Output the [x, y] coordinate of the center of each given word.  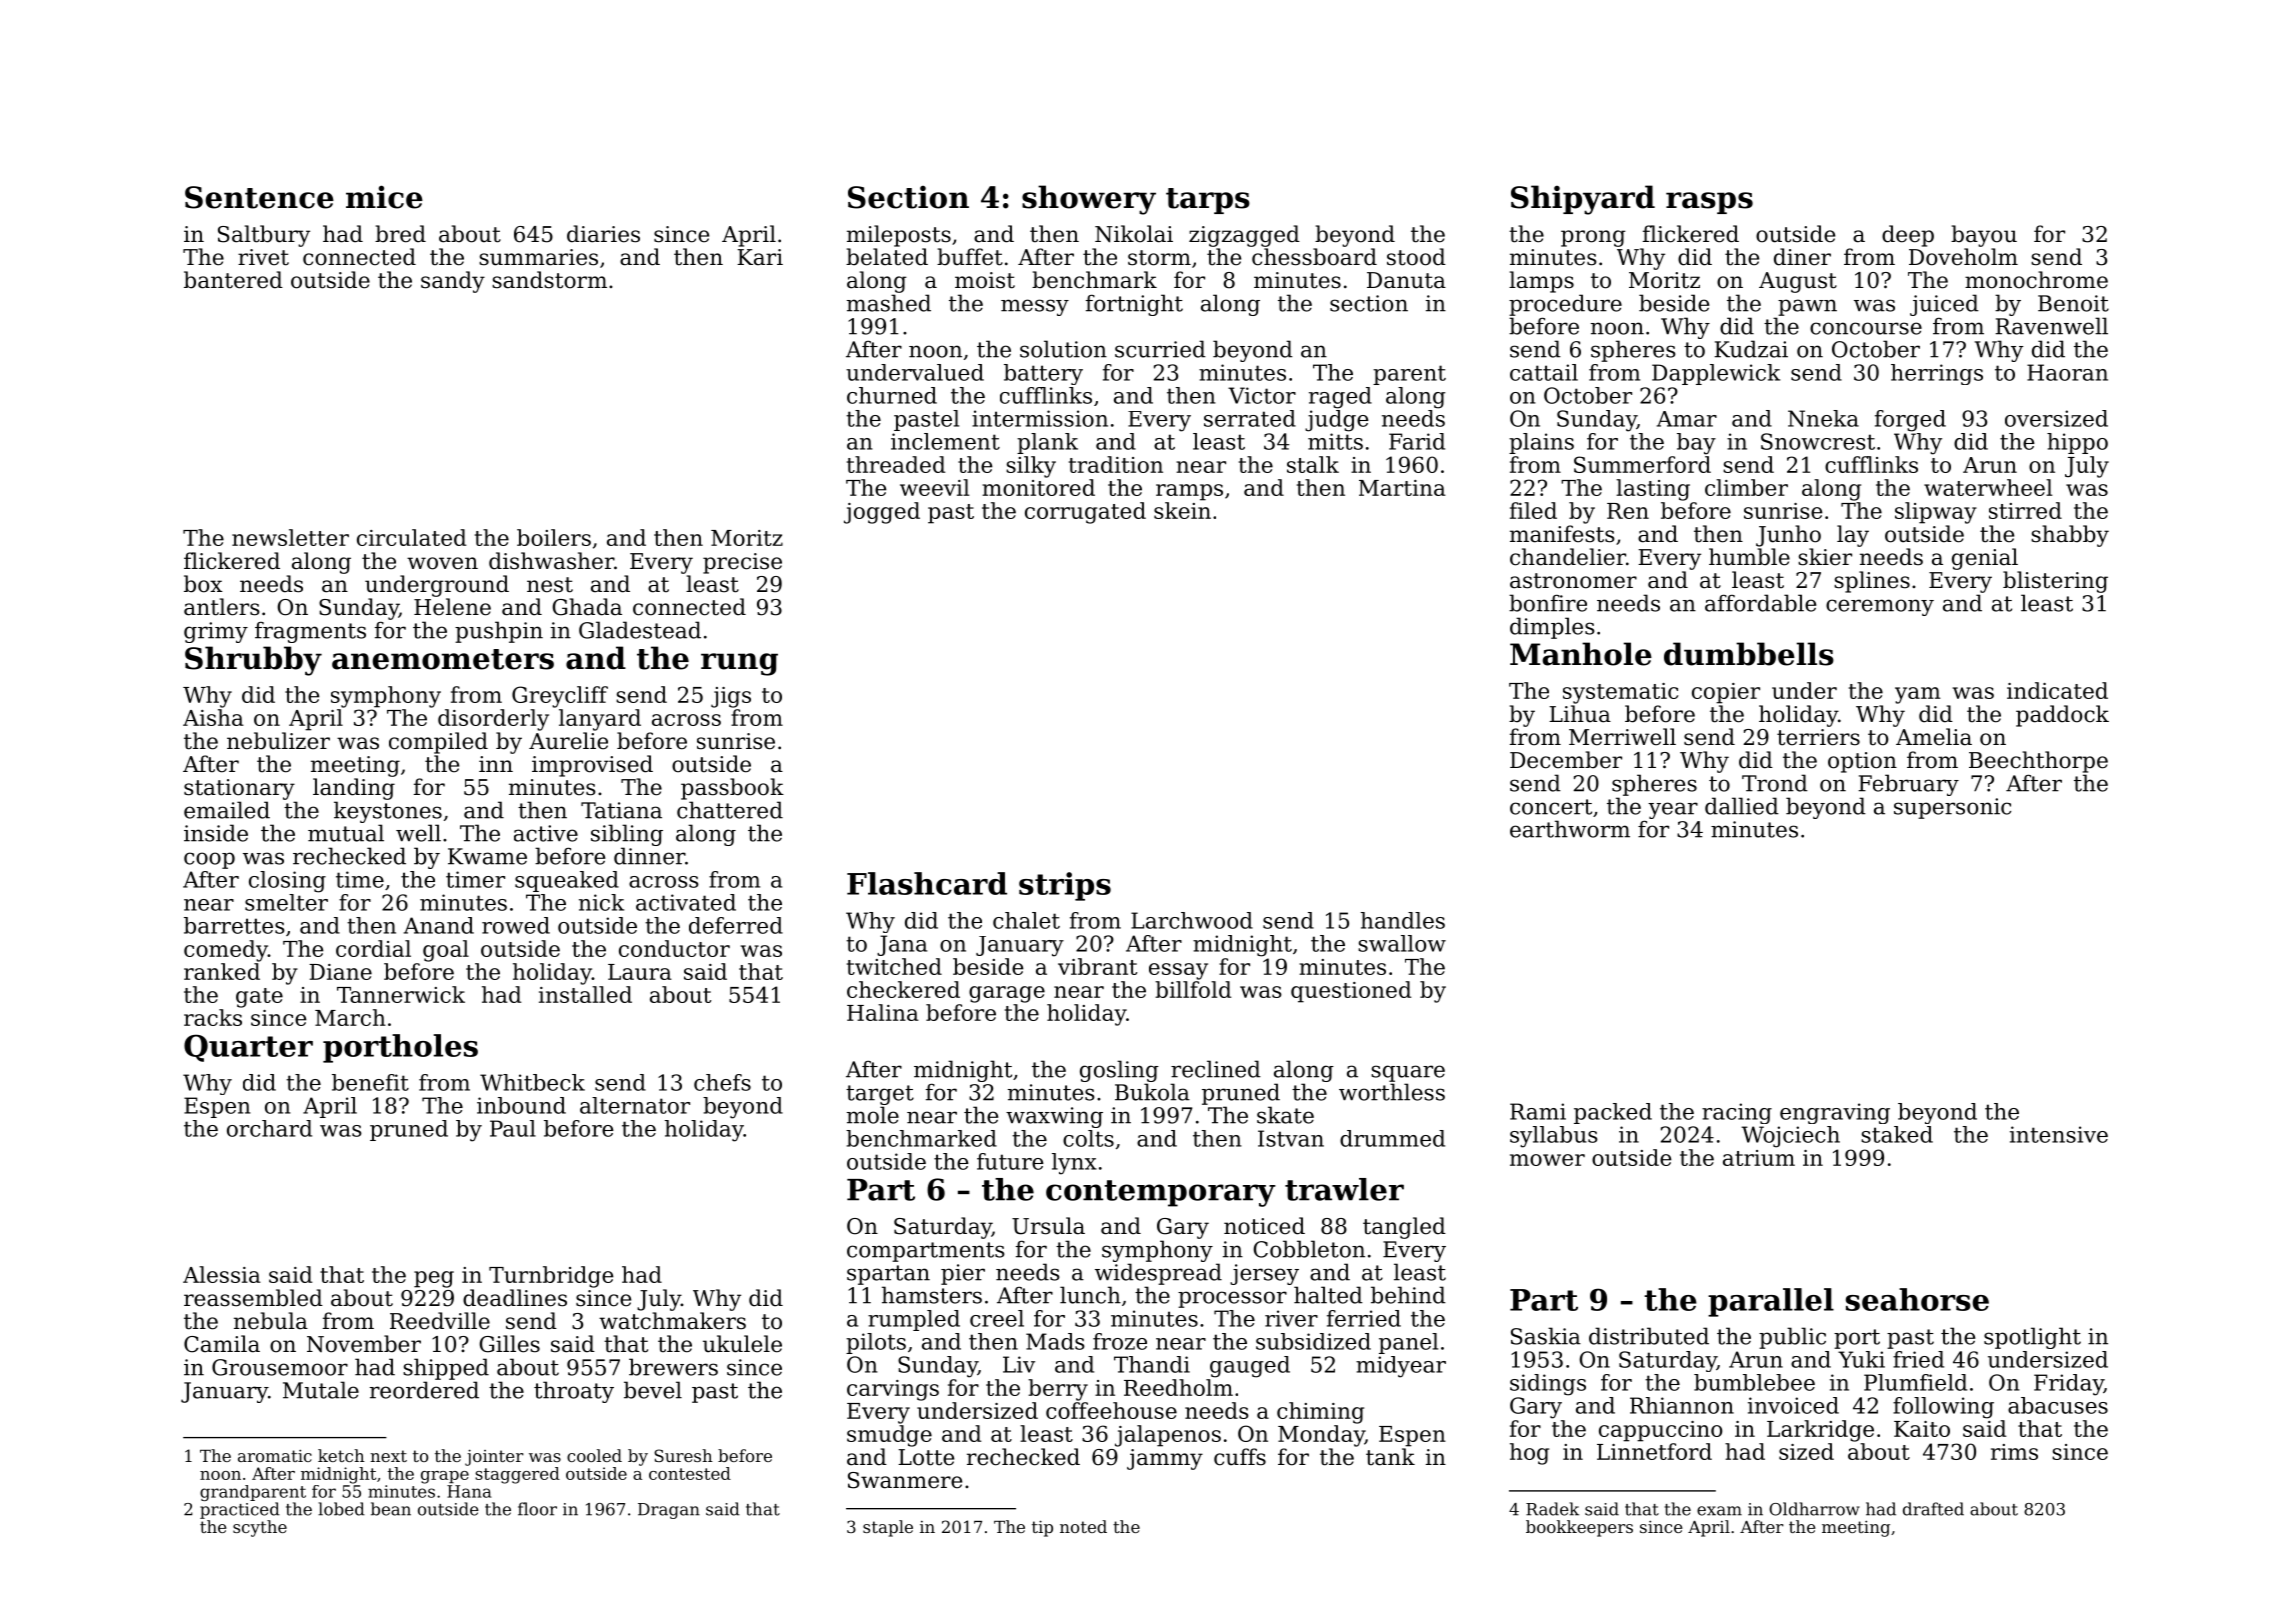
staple [888, 1528]
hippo [2077, 443]
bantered [233, 280]
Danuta [1406, 280]
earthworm [1570, 829]
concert [1551, 807]
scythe [260, 1528]
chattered [730, 810]
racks [213, 1017]
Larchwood [1192, 920]
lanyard [600, 720]
